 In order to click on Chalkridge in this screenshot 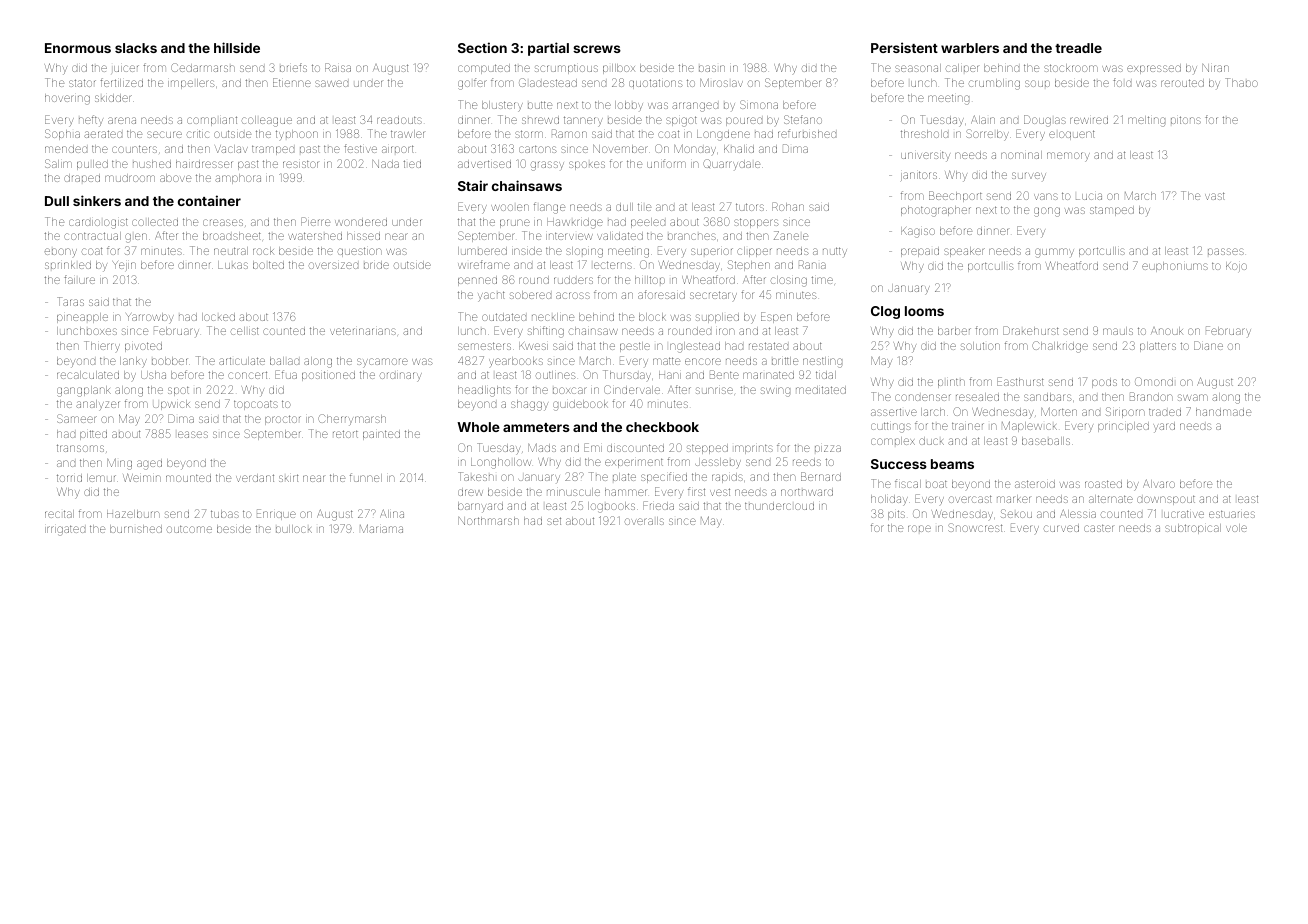, I will do `click(1060, 347)`.
